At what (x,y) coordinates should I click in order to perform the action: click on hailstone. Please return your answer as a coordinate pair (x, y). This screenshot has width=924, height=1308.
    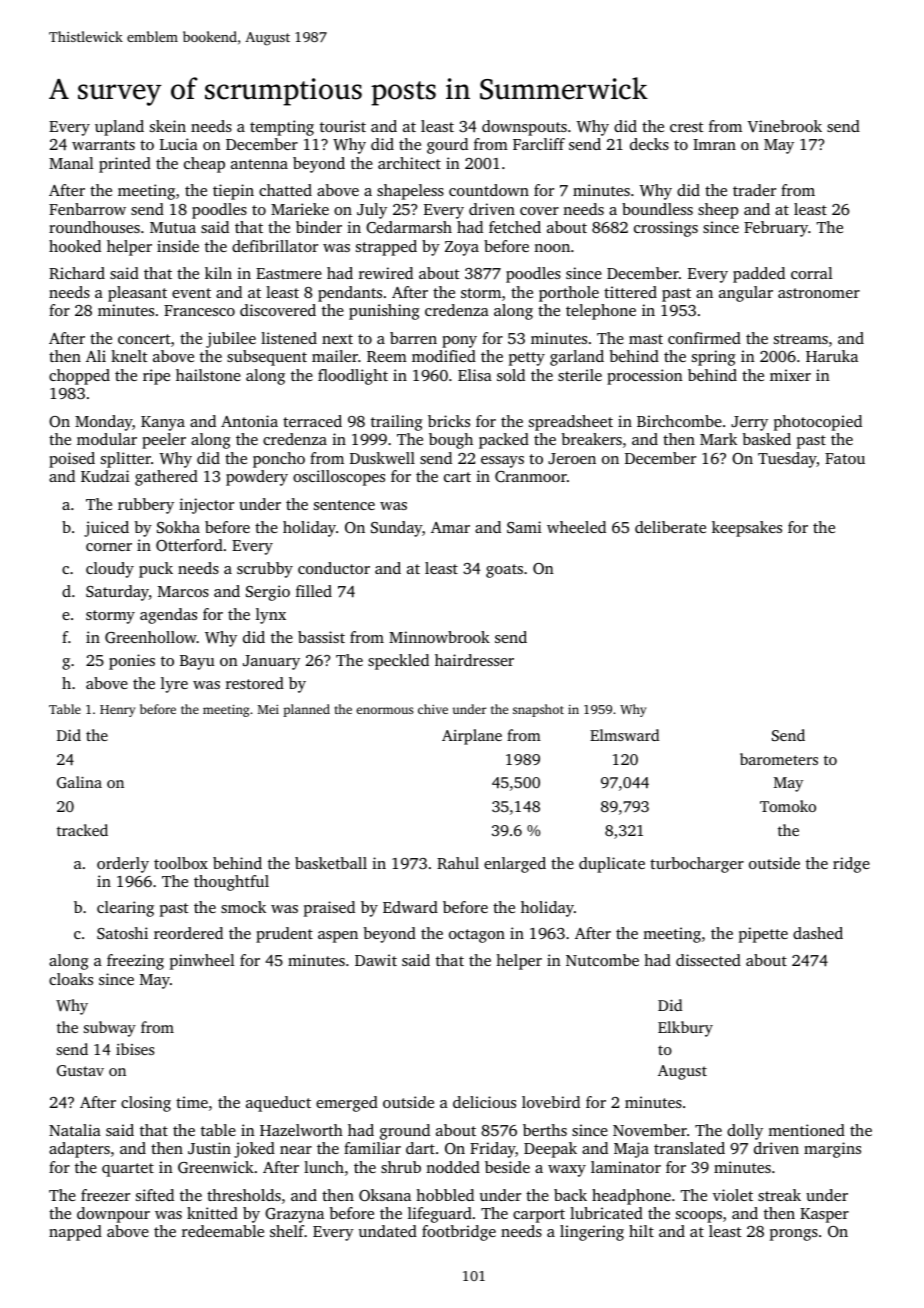
    Looking at the image, I should click on (208, 375).
